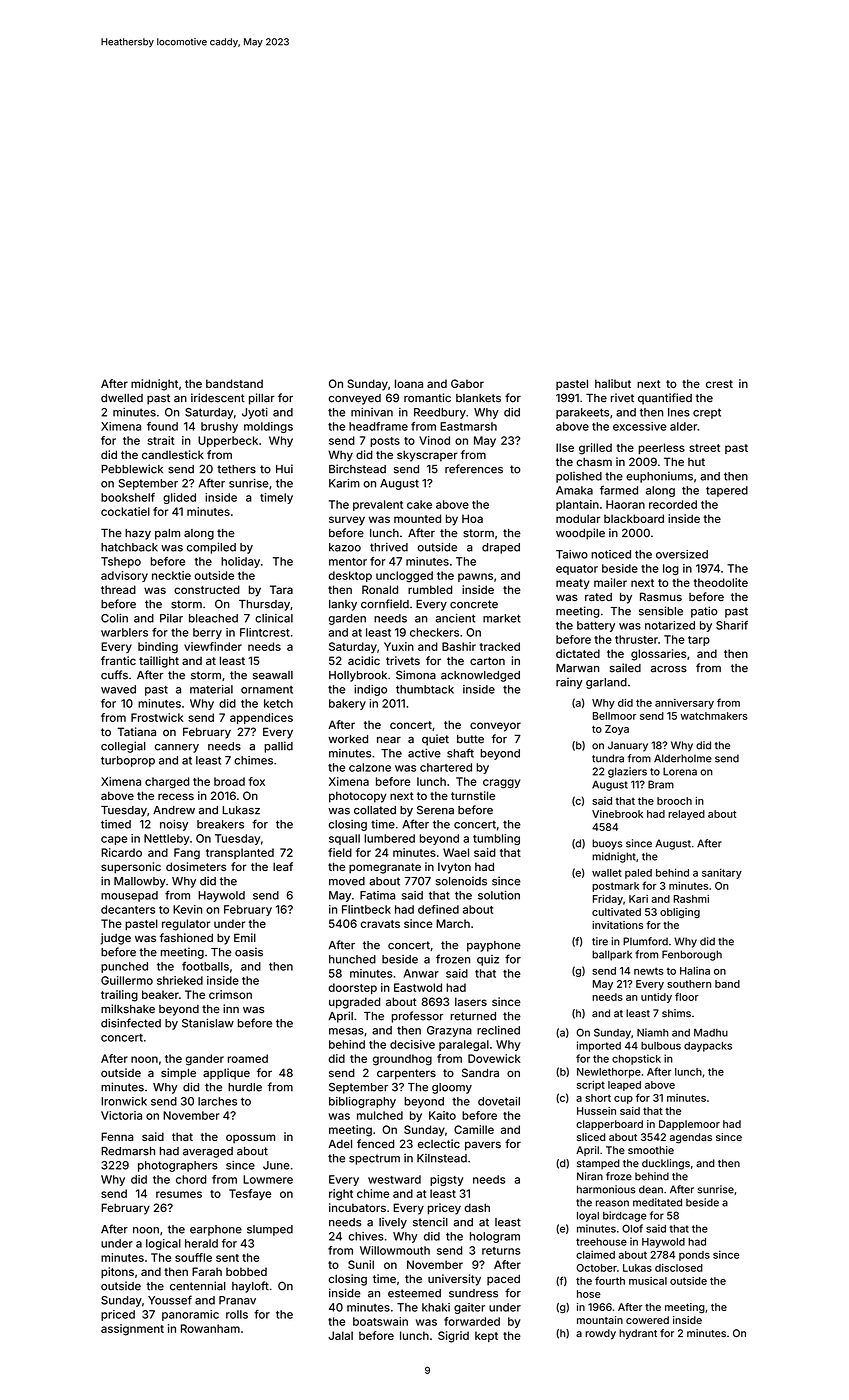 This page has height=1400, width=849. I want to click on pillar, so click(262, 399).
